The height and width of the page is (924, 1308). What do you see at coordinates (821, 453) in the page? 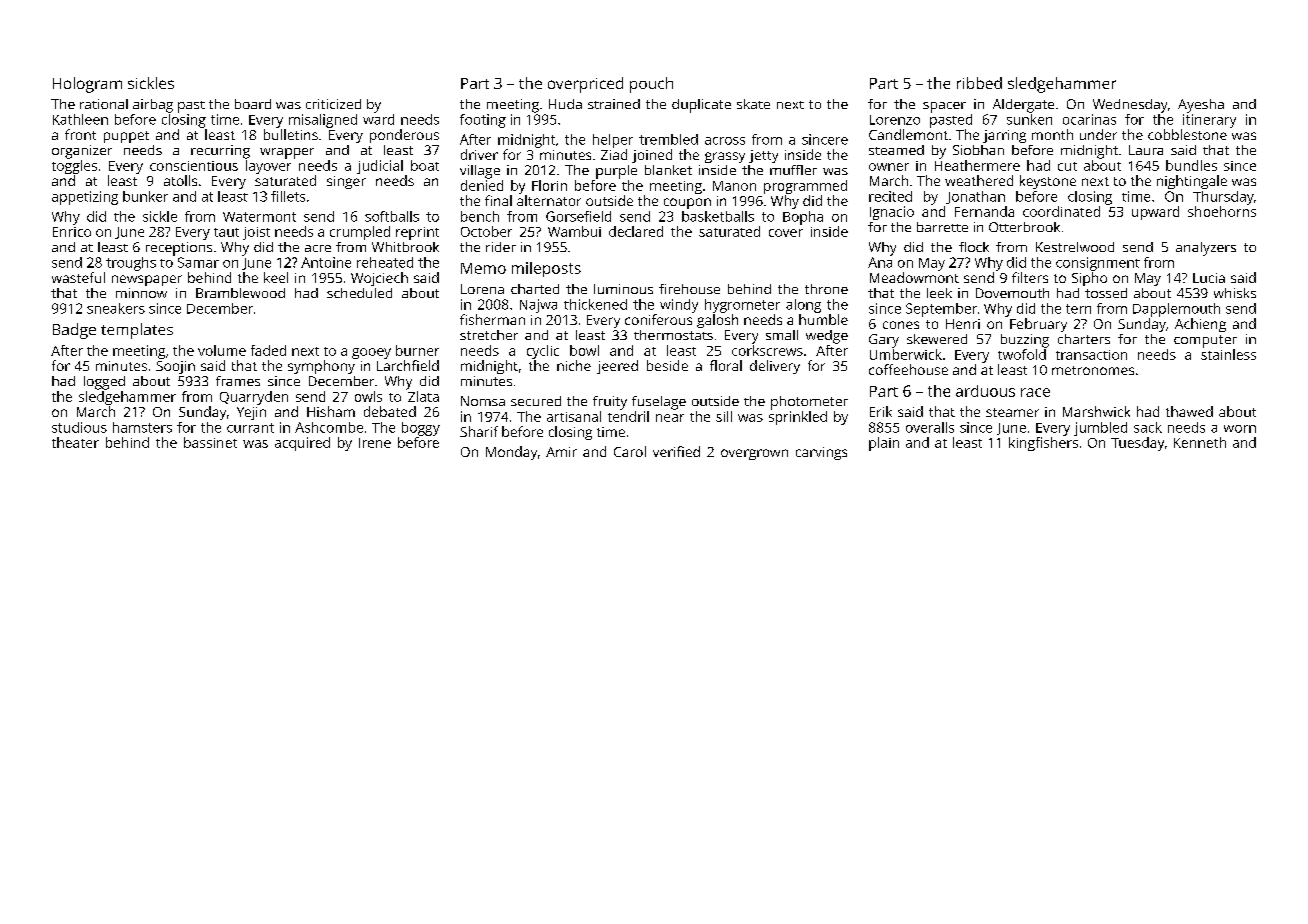
I see `carvings` at bounding box center [821, 453].
